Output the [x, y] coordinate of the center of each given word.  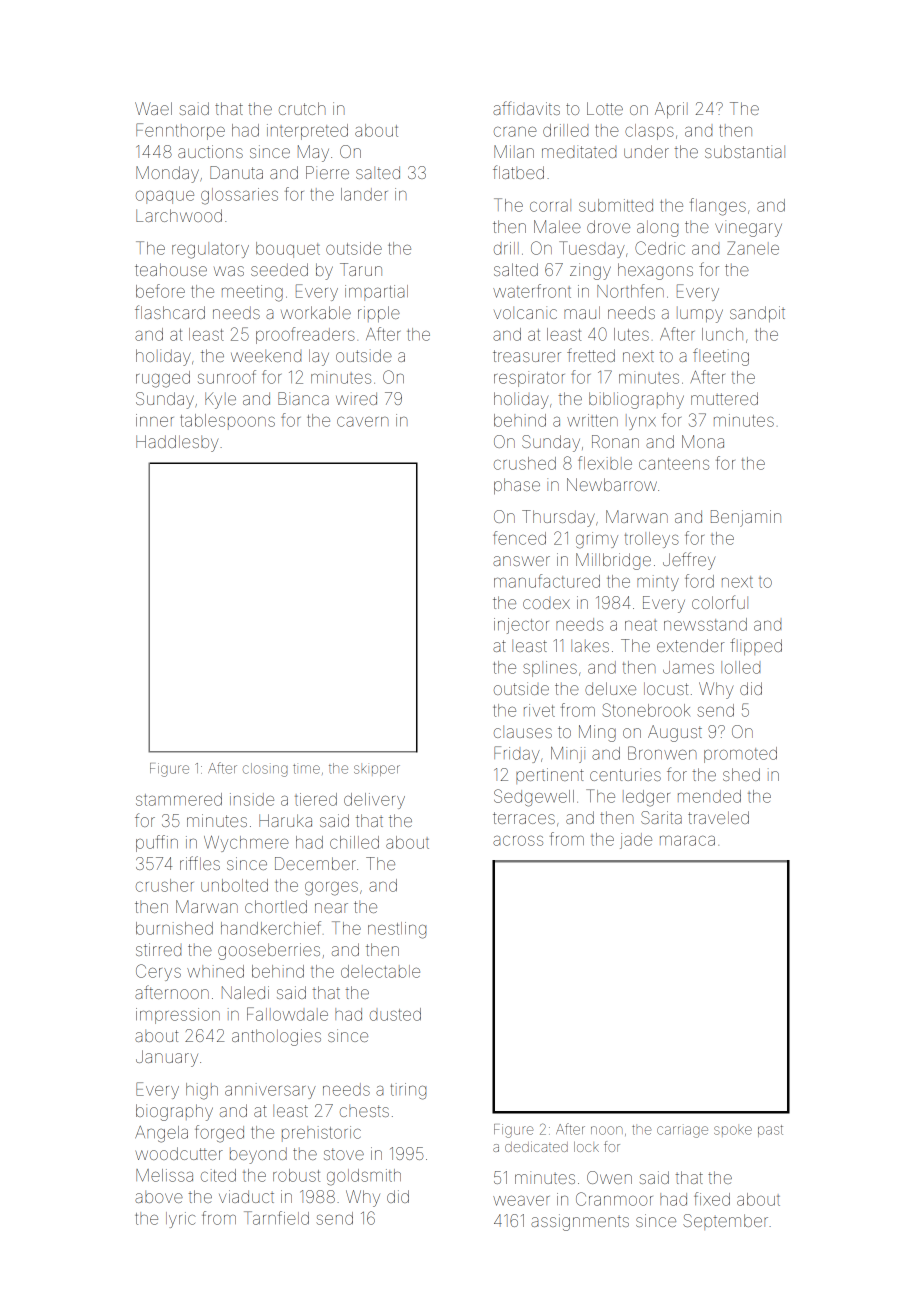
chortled [276, 906]
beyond [258, 1155]
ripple [379, 314]
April [671, 110]
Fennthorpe [180, 131]
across [518, 840]
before [160, 291]
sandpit [757, 314]
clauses [523, 732]
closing [265, 770]
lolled [740, 667]
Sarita [661, 817]
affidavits [526, 108]
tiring [408, 1091]
